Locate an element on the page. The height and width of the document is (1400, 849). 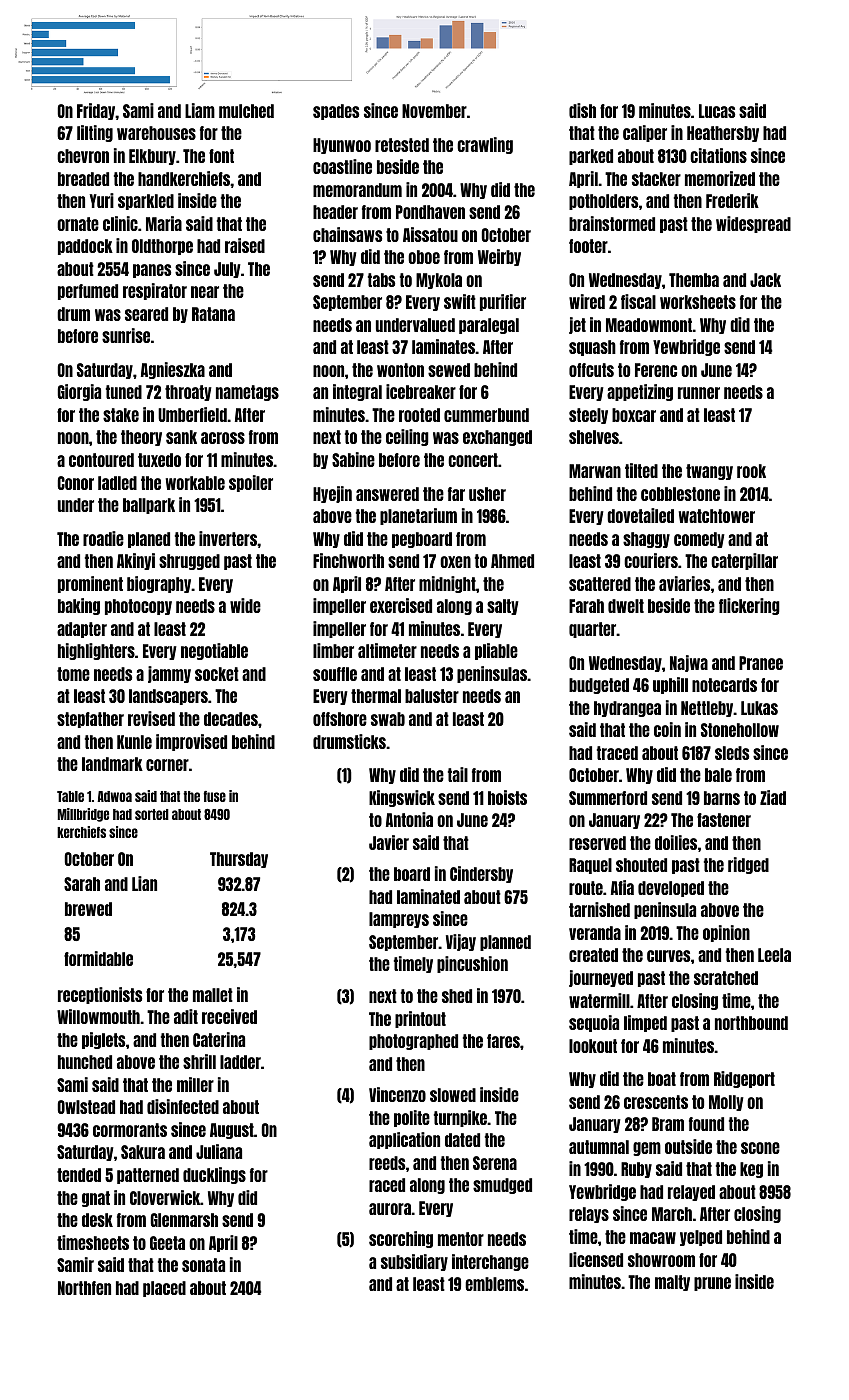
oxen is located at coordinates (455, 562).
